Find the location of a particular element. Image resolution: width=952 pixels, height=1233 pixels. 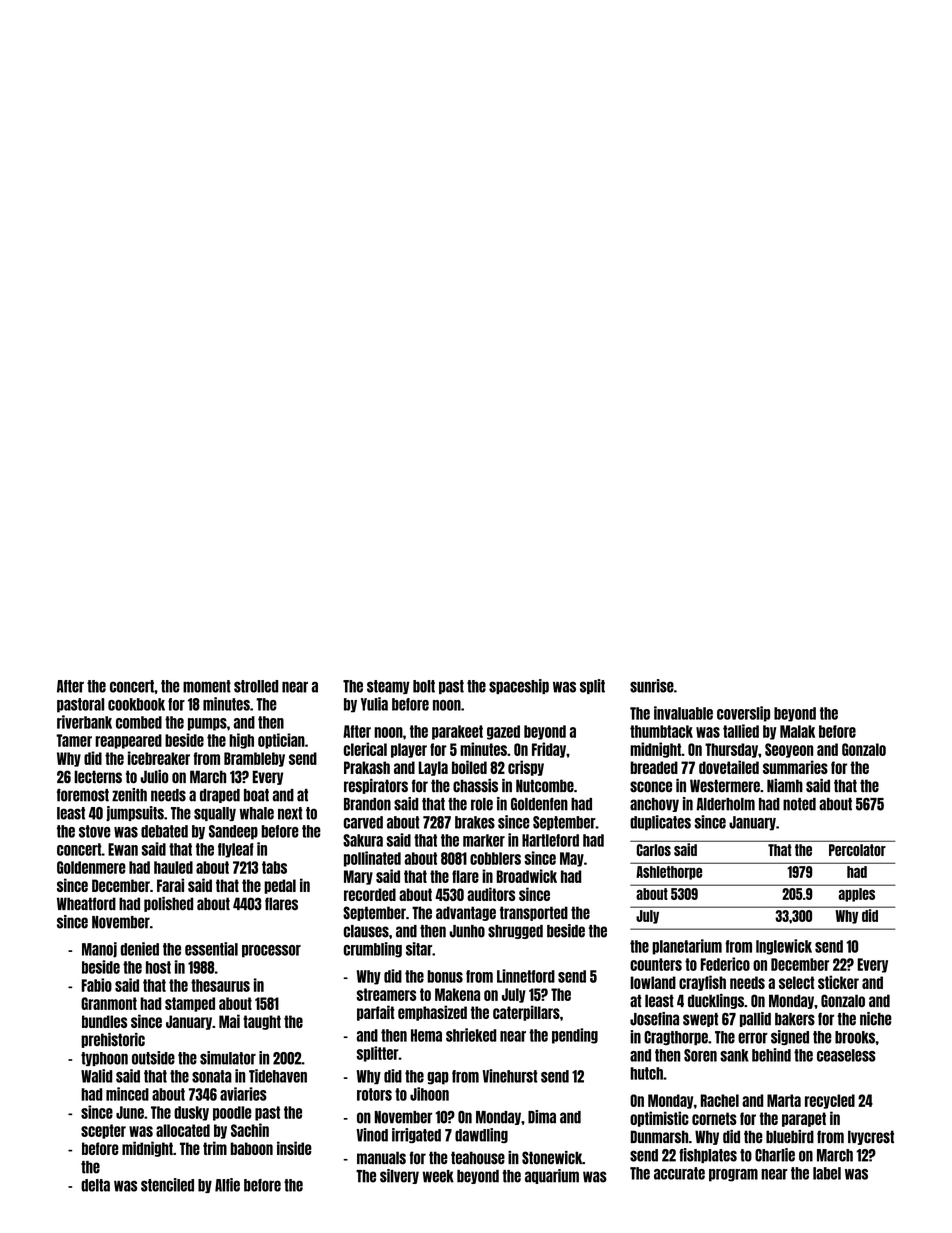

Soren is located at coordinates (700, 1055).
